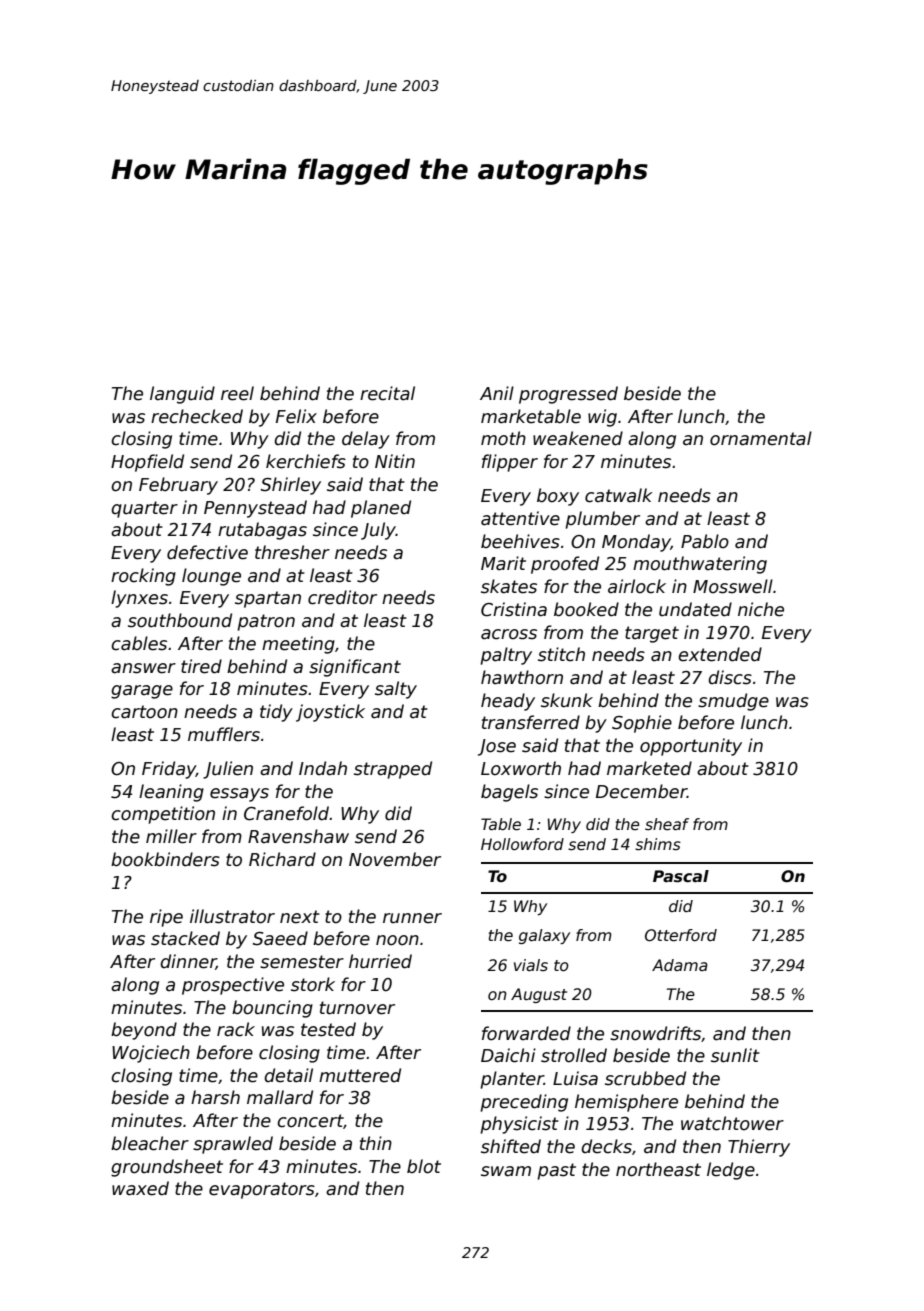 This image has height=1311, width=924. I want to click on Wojciech, so click(151, 1054).
